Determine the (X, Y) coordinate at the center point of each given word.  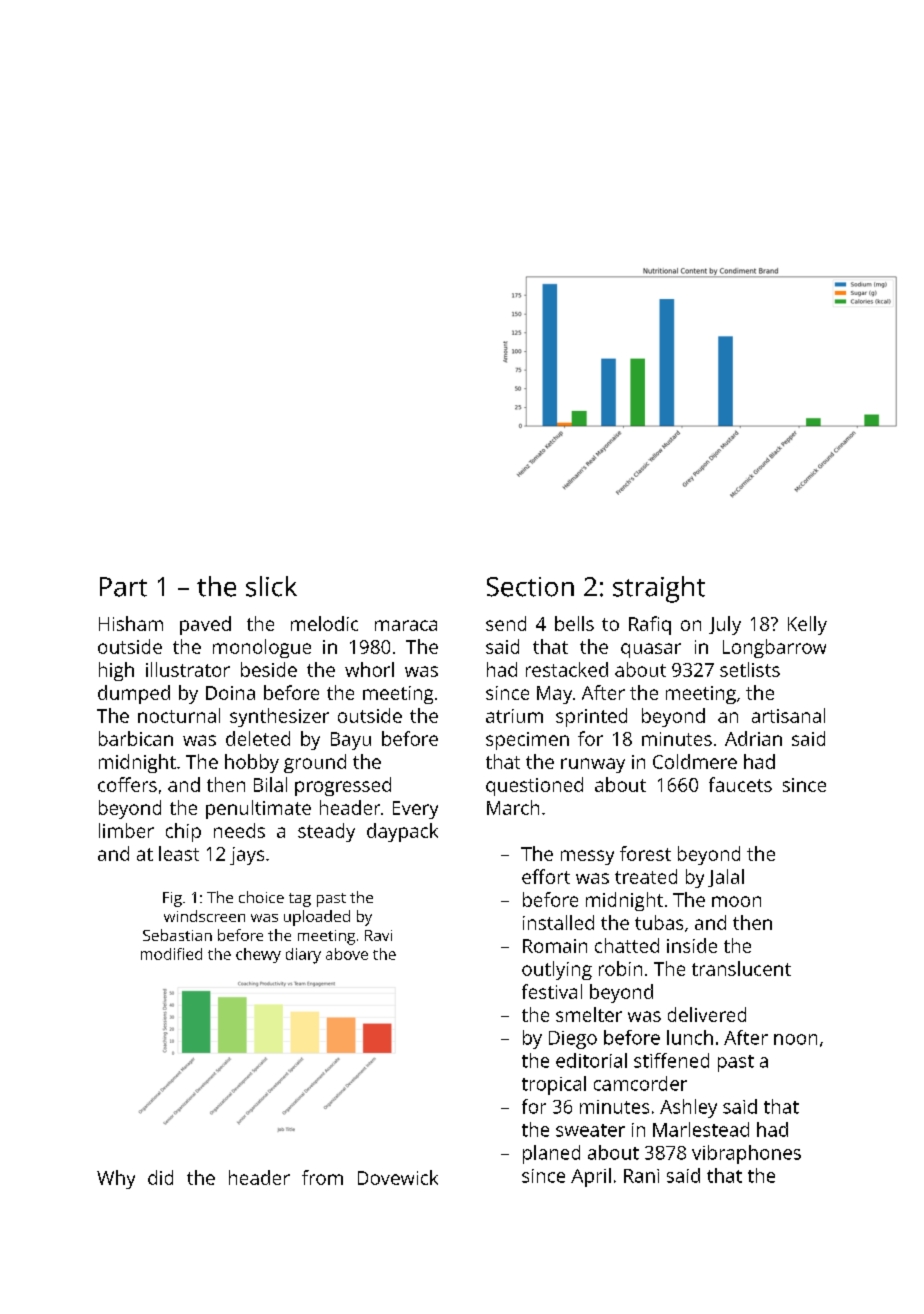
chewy (258, 955)
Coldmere (695, 761)
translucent (741, 968)
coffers (127, 784)
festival (552, 991)
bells (574, 623)
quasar (651, 650)
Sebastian (177, 935)
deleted (258, 738)
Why (116, 1179)
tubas (659, 922)
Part (123, 587)
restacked (567, 669)
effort (546, 876)
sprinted (591, 717)
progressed (343, 786)
